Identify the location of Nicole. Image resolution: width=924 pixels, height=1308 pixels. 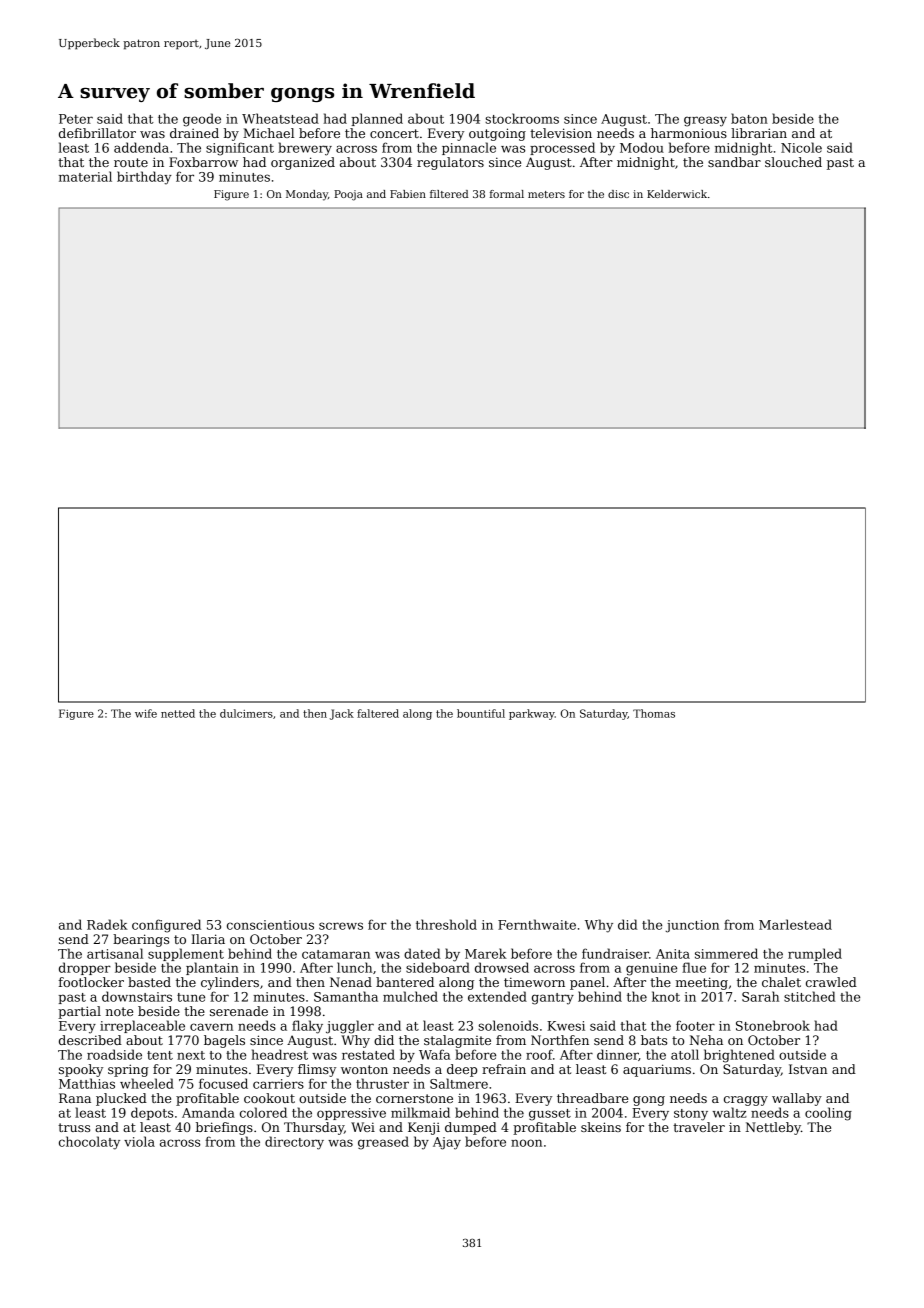
(801, 147).
